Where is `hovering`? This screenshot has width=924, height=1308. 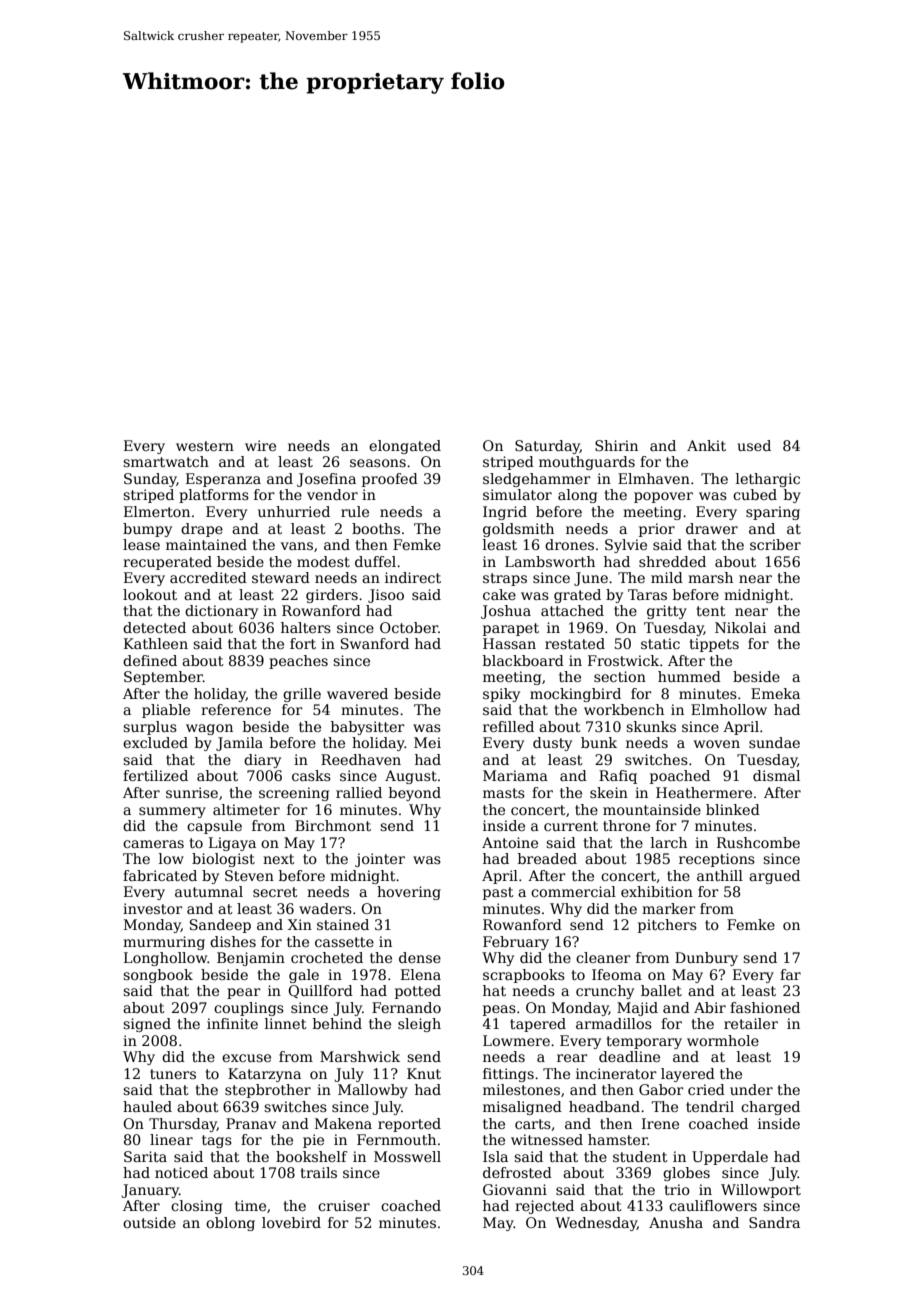
hovering is located at coordinates (409, 893).
